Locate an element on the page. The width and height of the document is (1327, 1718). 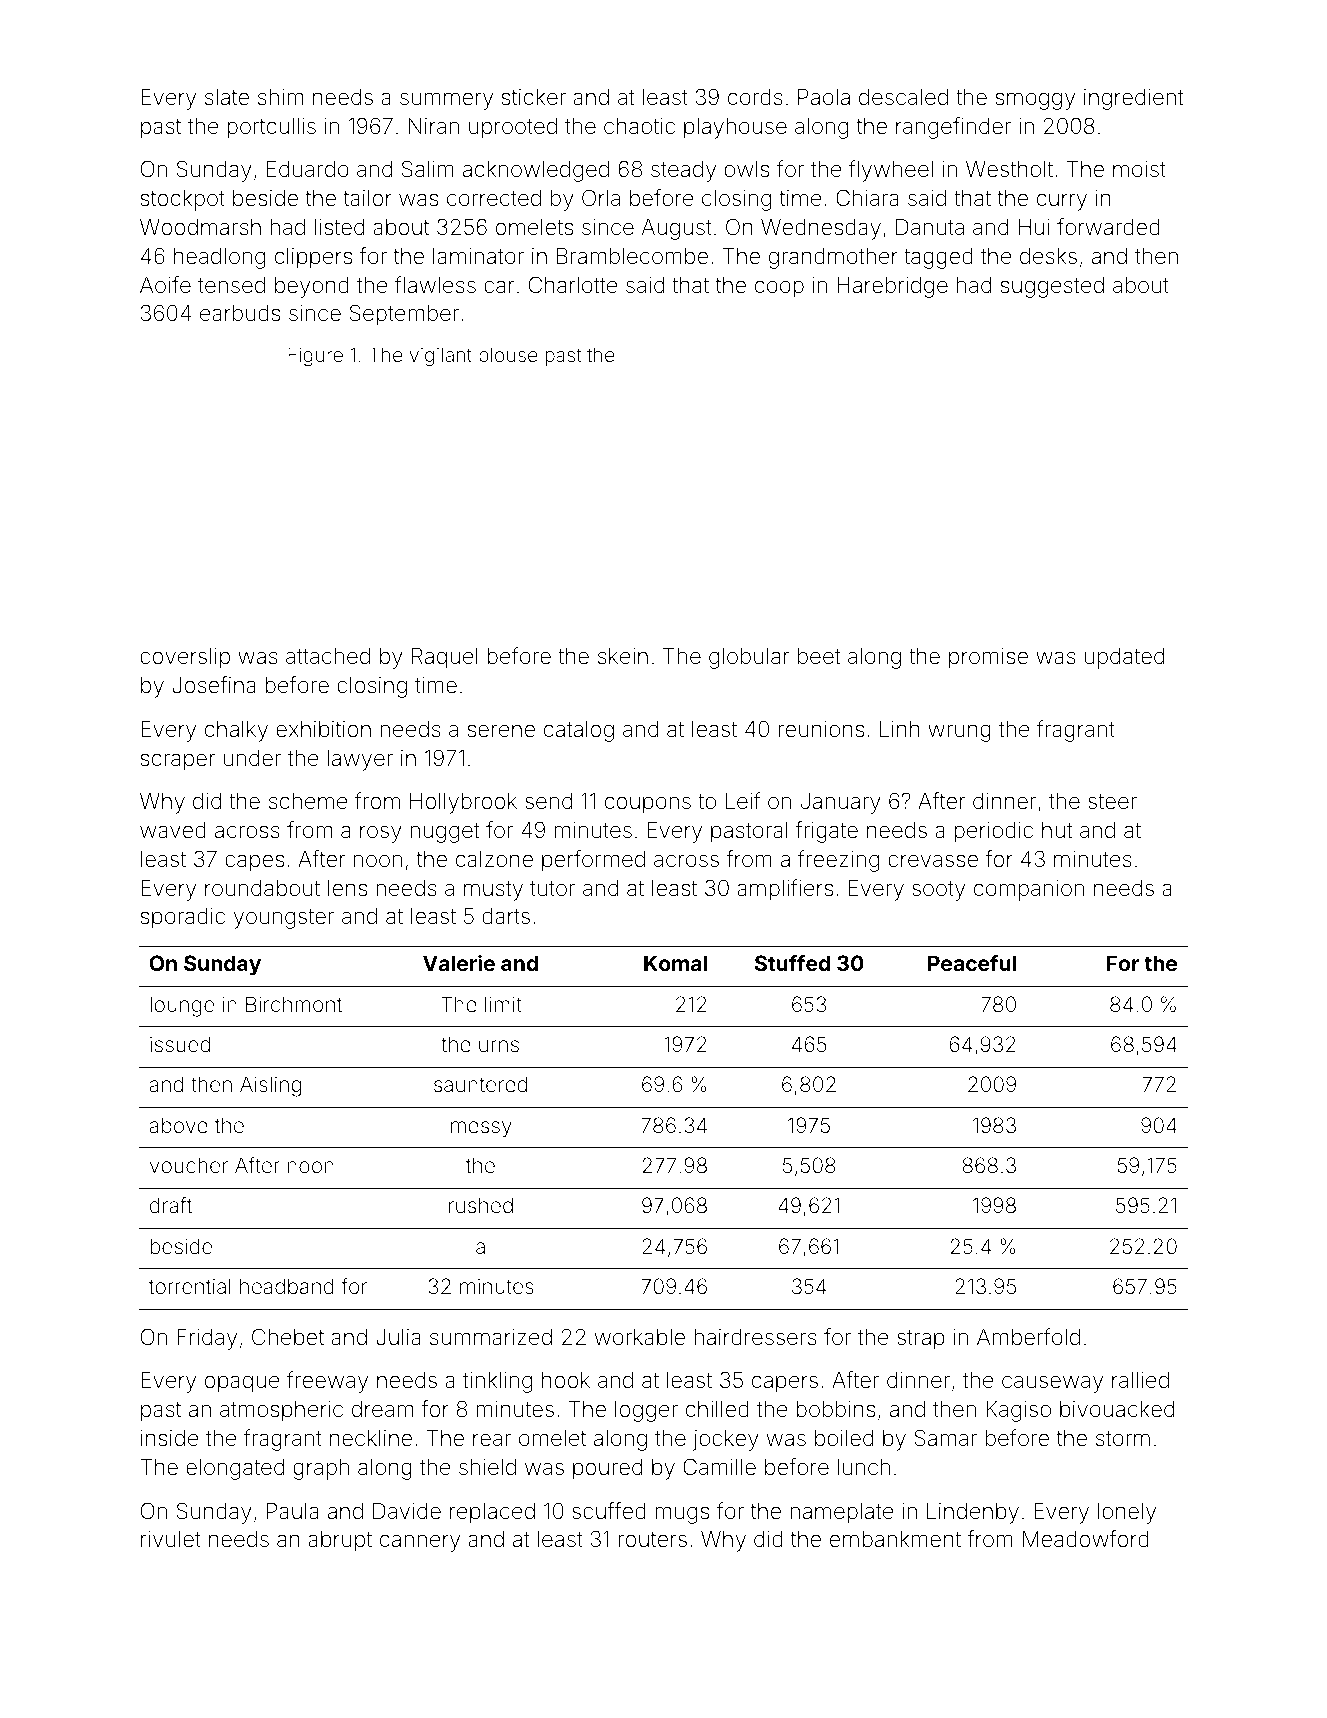
cords is located at coordinates (755, 97).
